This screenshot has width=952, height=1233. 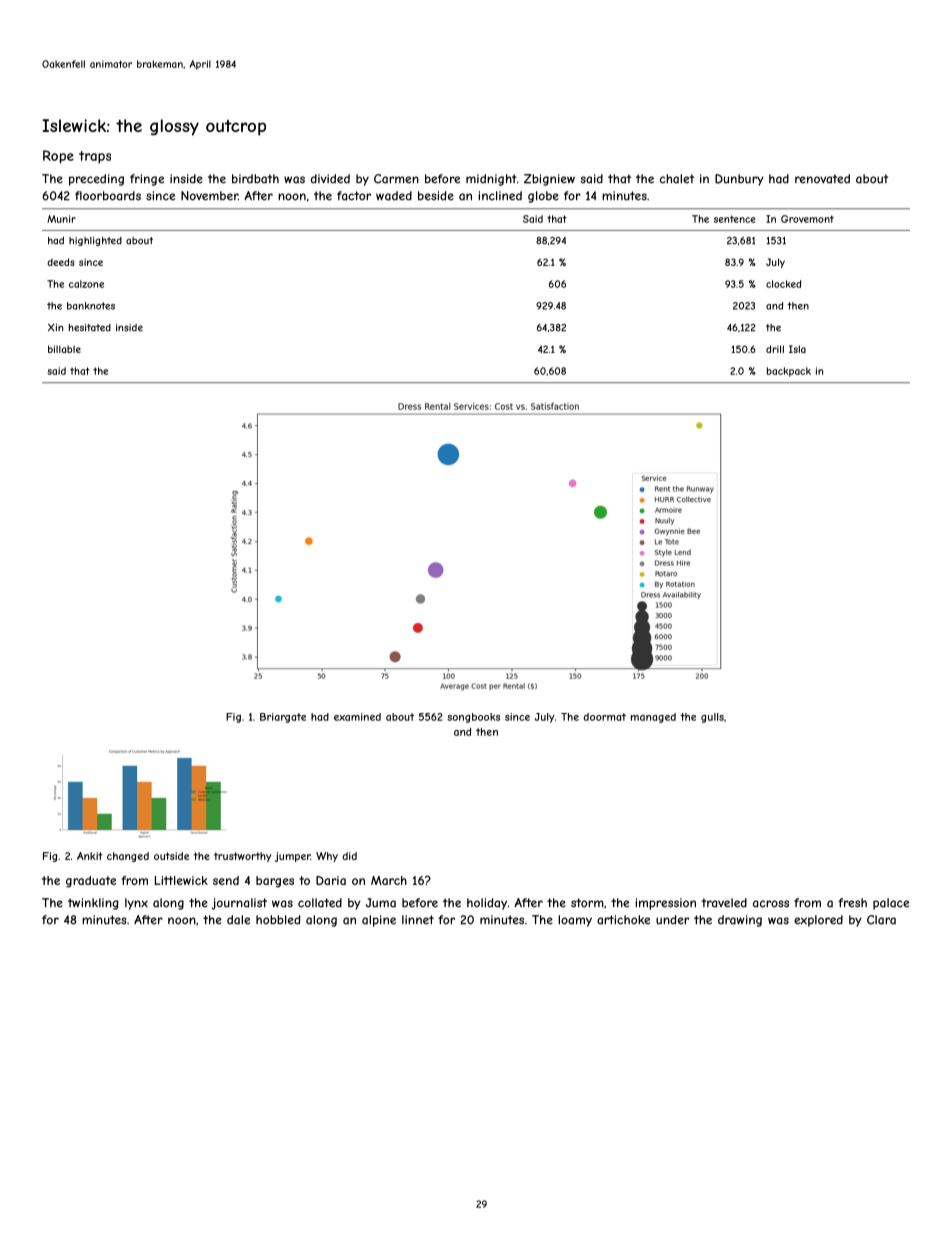 What do you see at coordinates (128, 857) in the screenshot?
I see `changed` at bounding box center [128, 857].
